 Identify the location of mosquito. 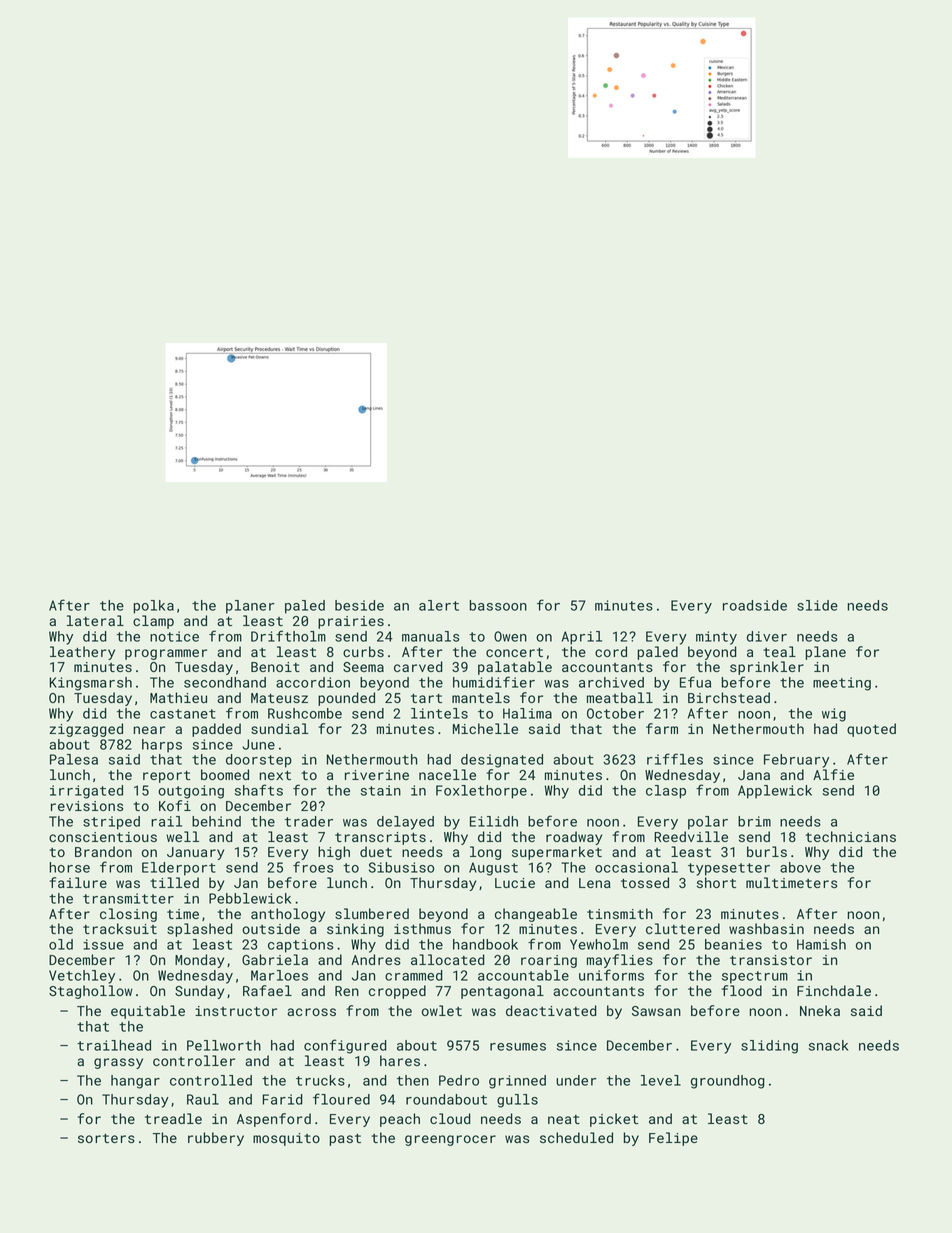
(286, 1139).
